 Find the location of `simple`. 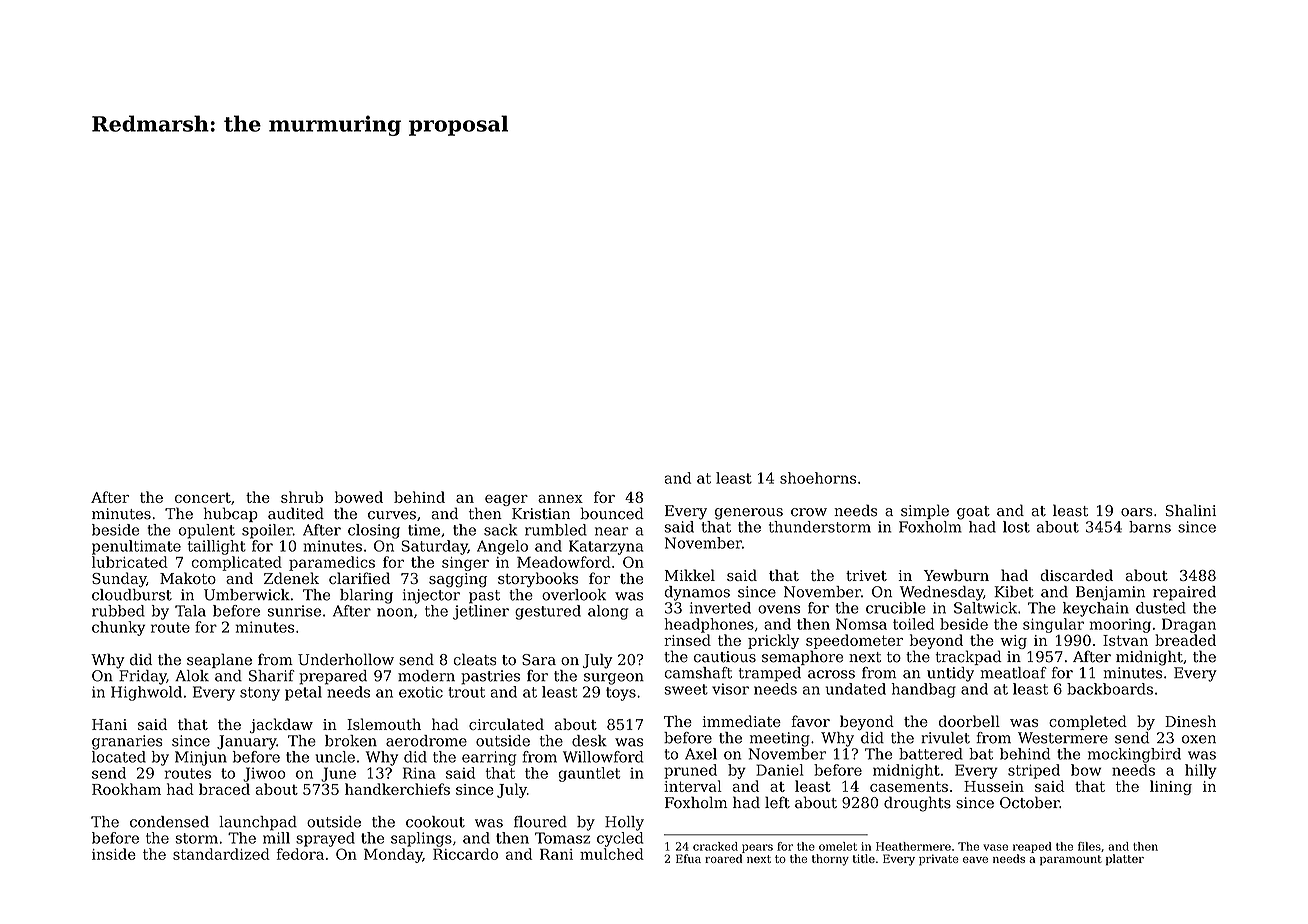

simple is located at coordinates (925, 511).
